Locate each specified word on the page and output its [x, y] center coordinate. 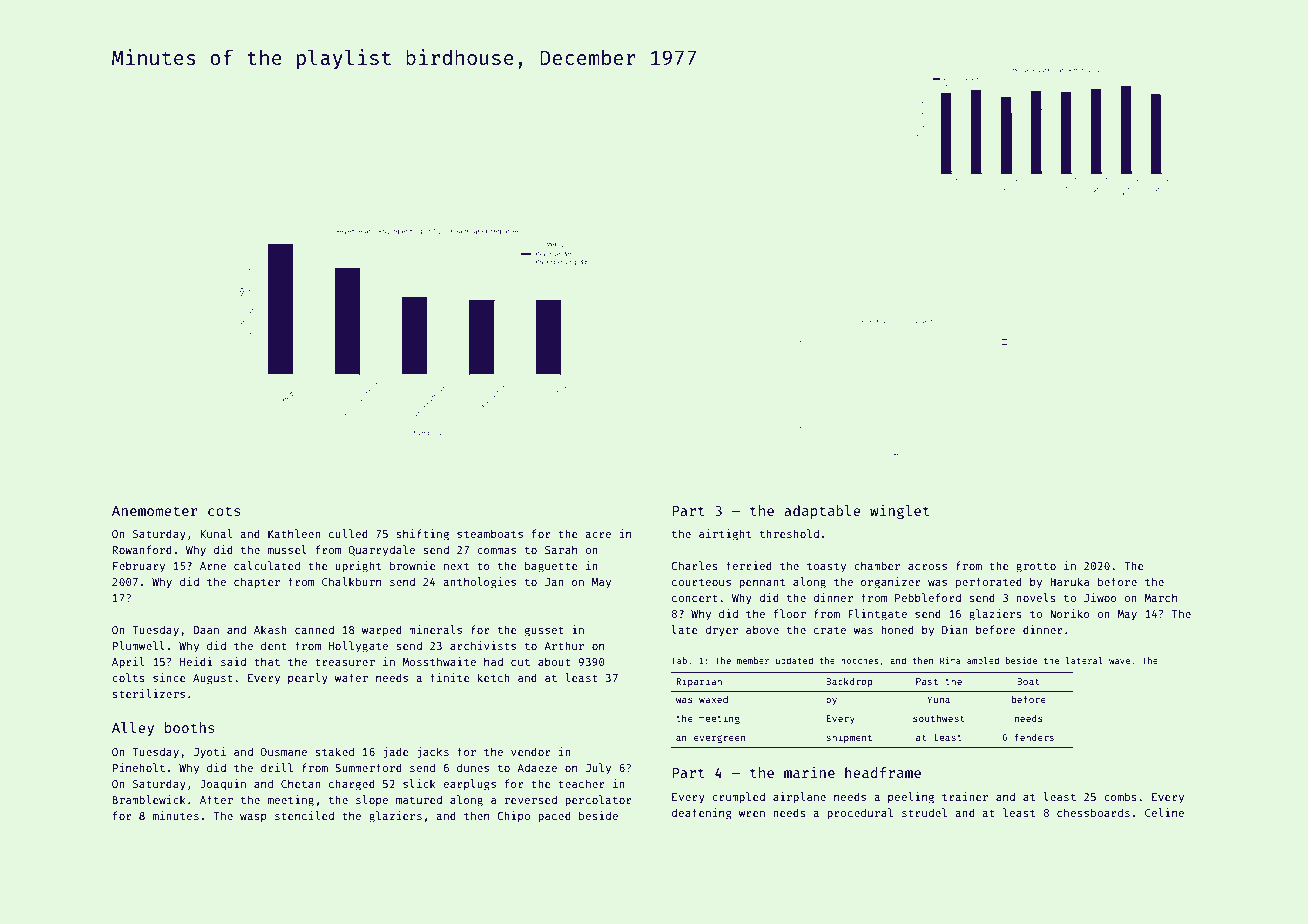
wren [752, 814]
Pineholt [139, 767]
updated [794, 661]
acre [598, 535]
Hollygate [358, 647]
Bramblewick [149, 799]
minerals [435, 629]
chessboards [1093, 812]
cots [224, 511]
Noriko [1070, 613]
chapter [257, 582]
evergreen [720, 739]
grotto [1036, 567]
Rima [950, 660]
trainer [965, 796]
